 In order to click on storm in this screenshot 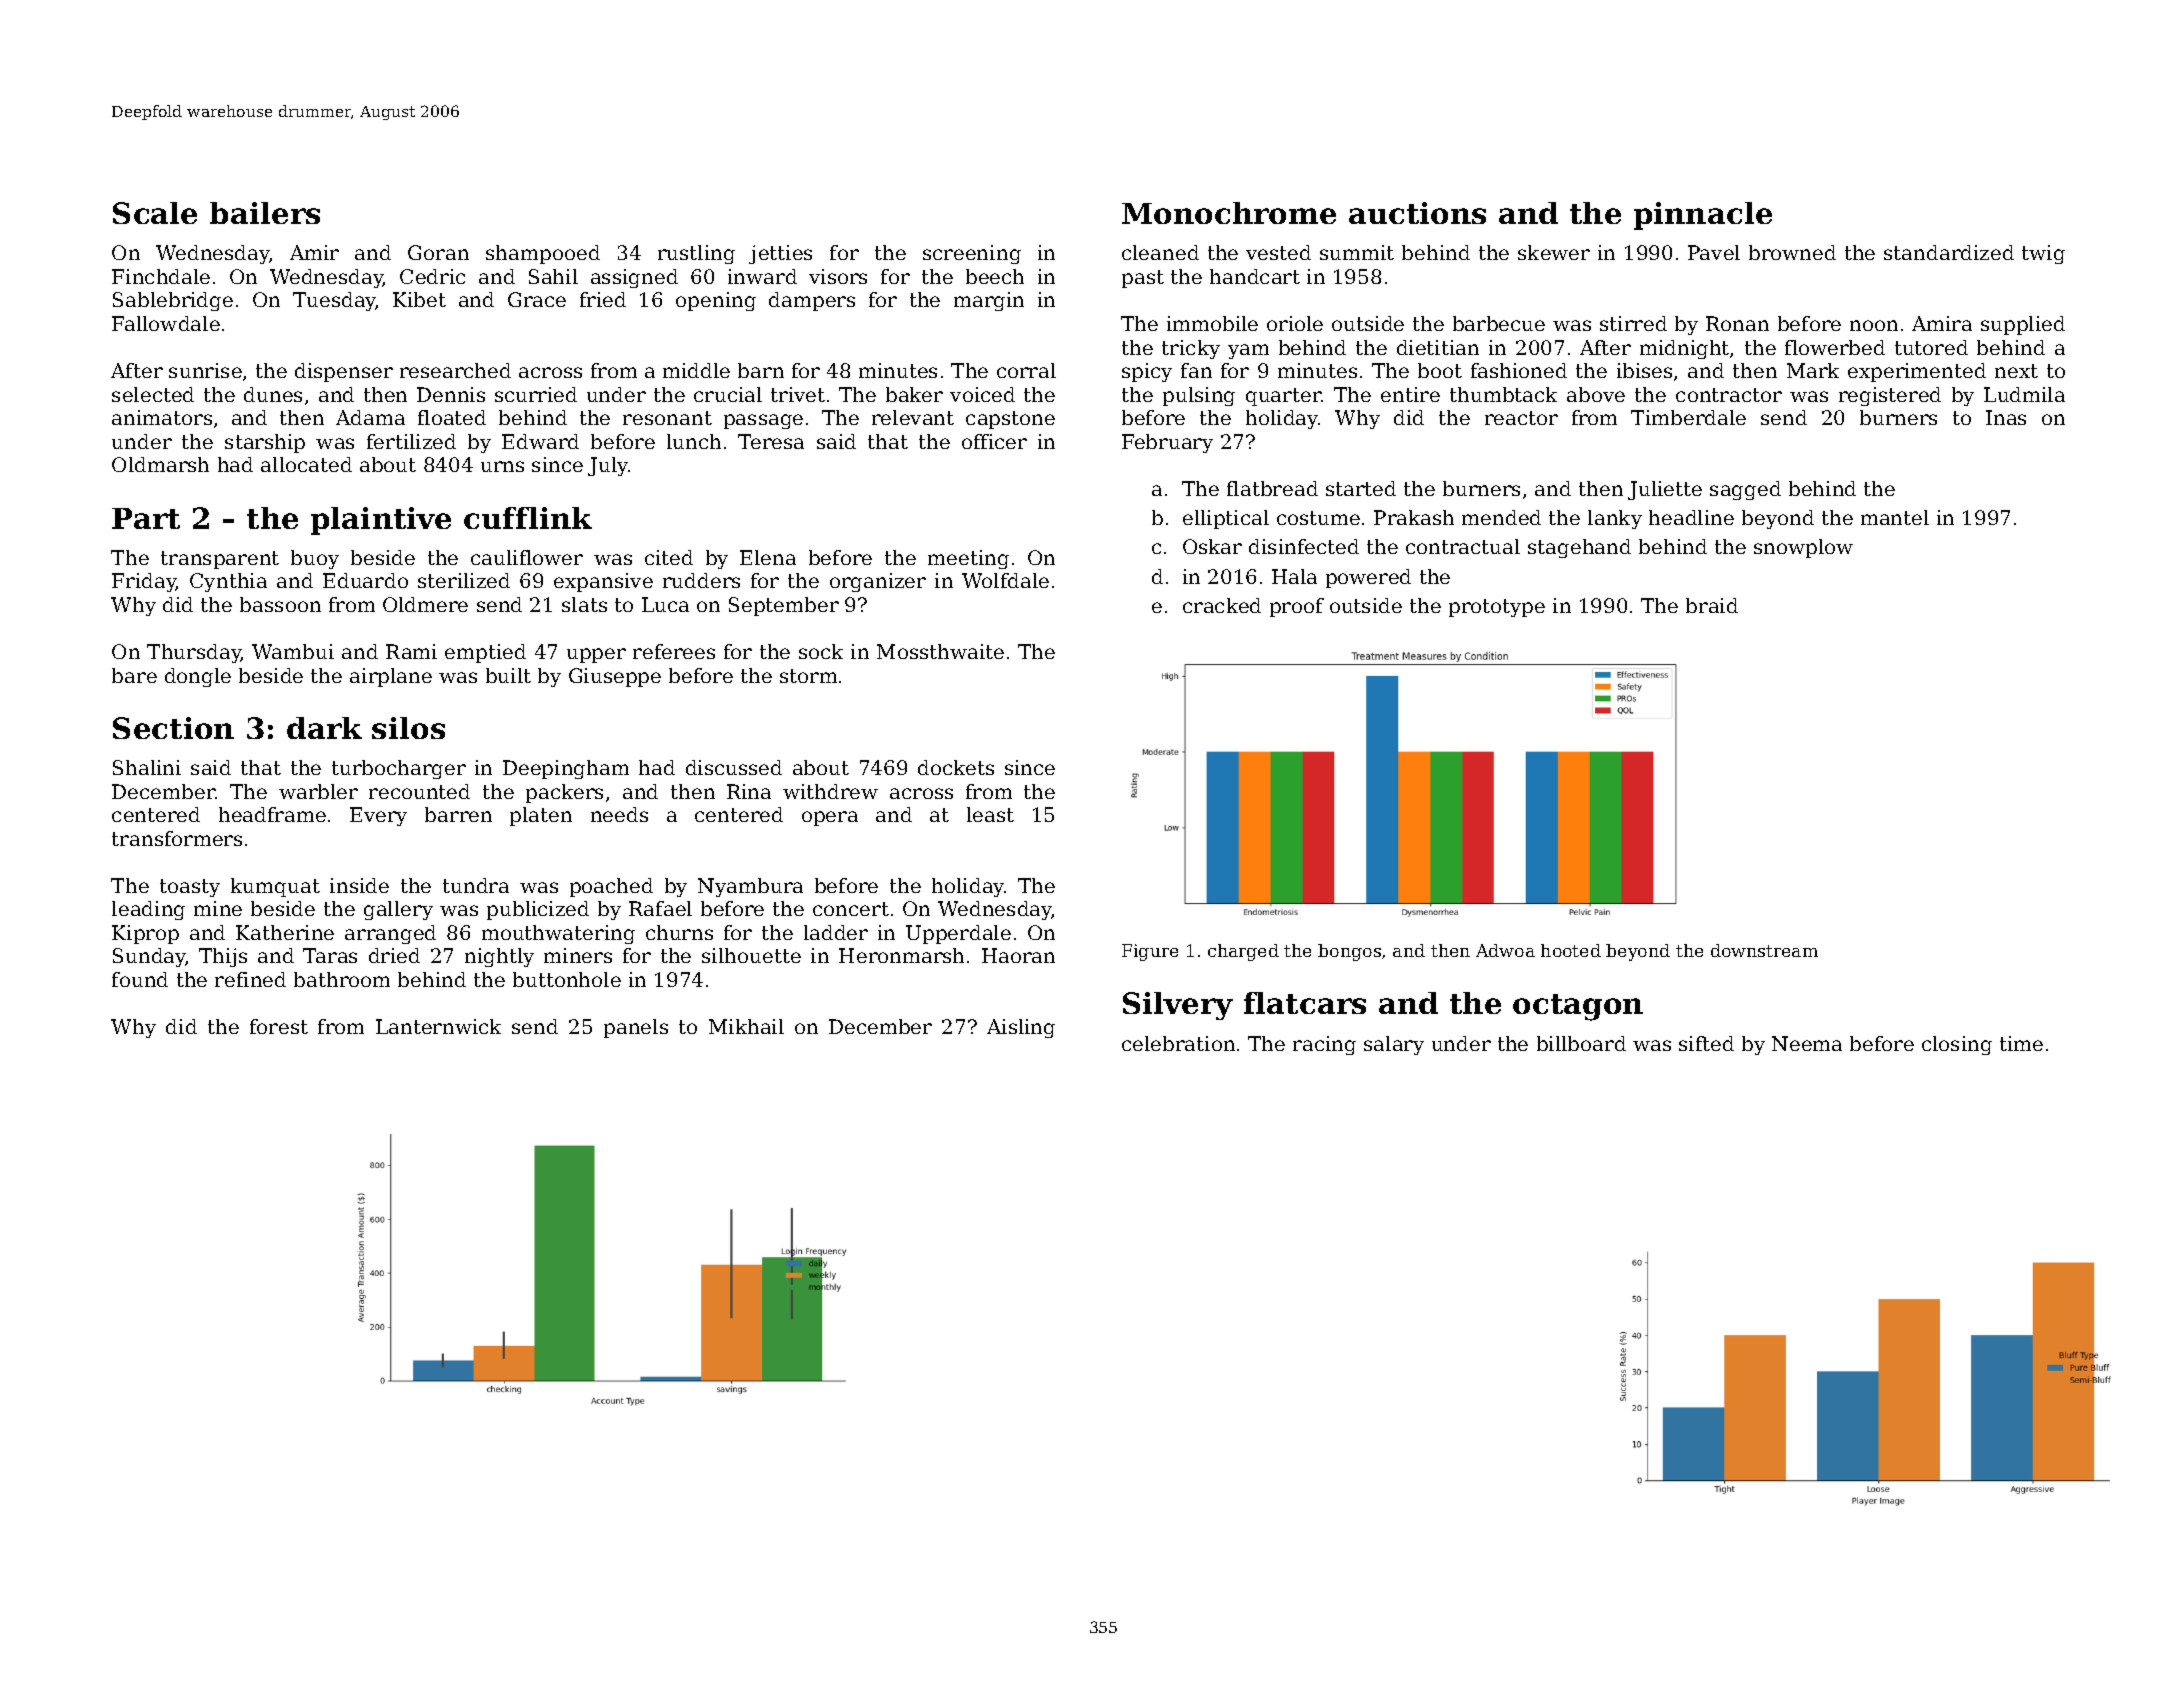, I will do `click(808, 676)`.
